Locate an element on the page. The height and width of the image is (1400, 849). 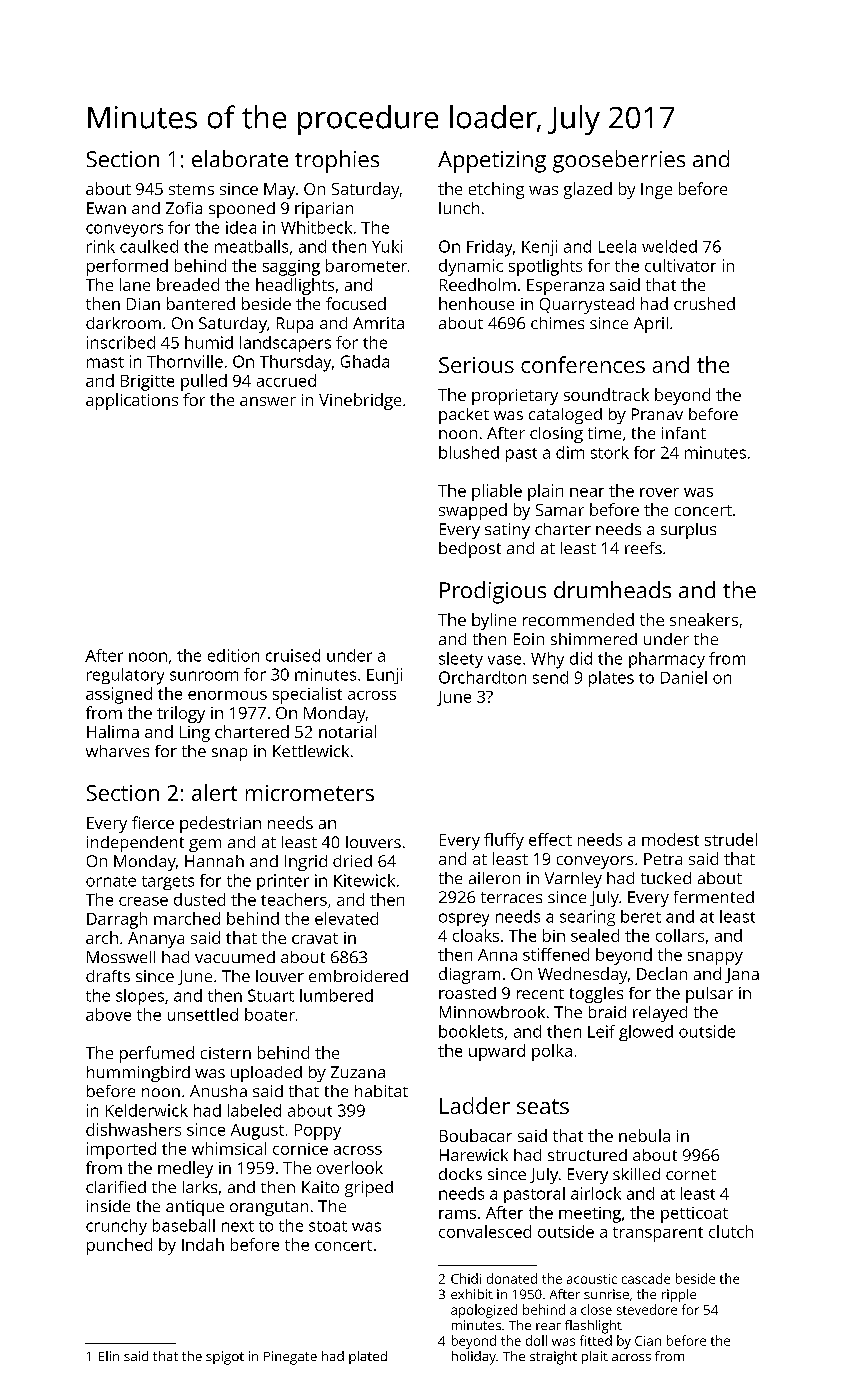
gooseberries is located at coordinates (619, 161).
